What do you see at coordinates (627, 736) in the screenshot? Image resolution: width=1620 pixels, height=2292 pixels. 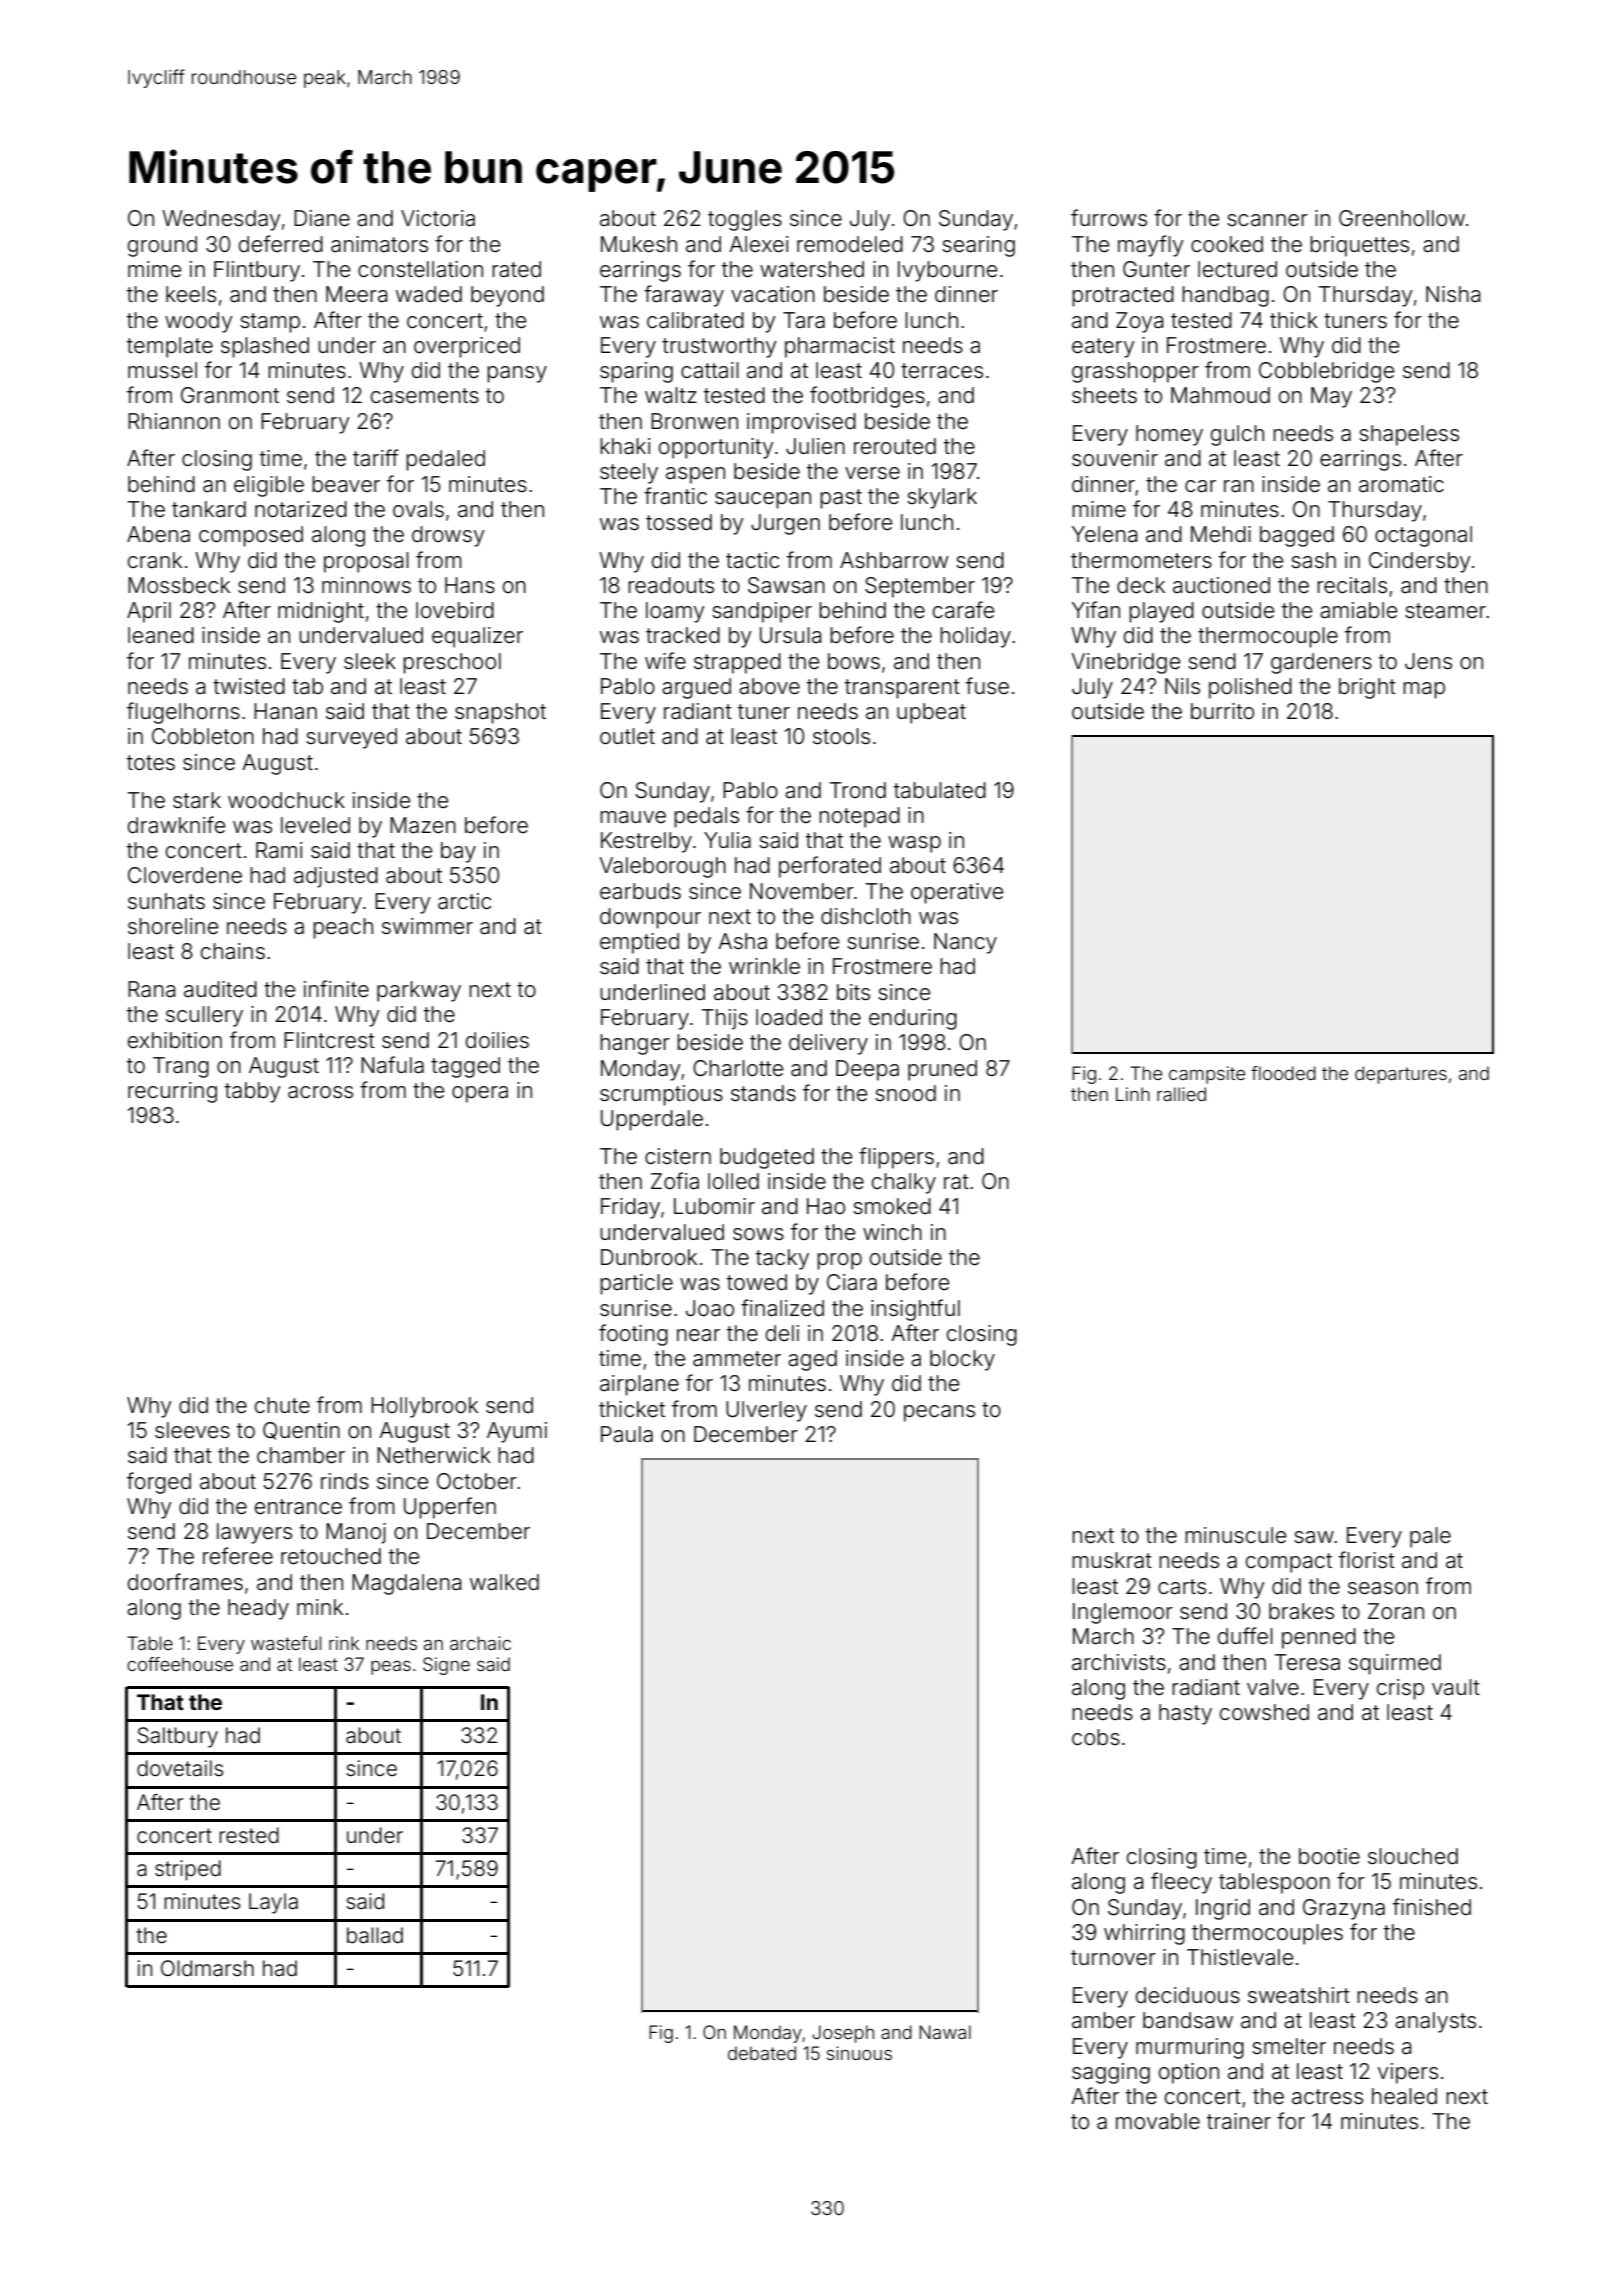 I see `outlet` at bounding box center [627, 736].
